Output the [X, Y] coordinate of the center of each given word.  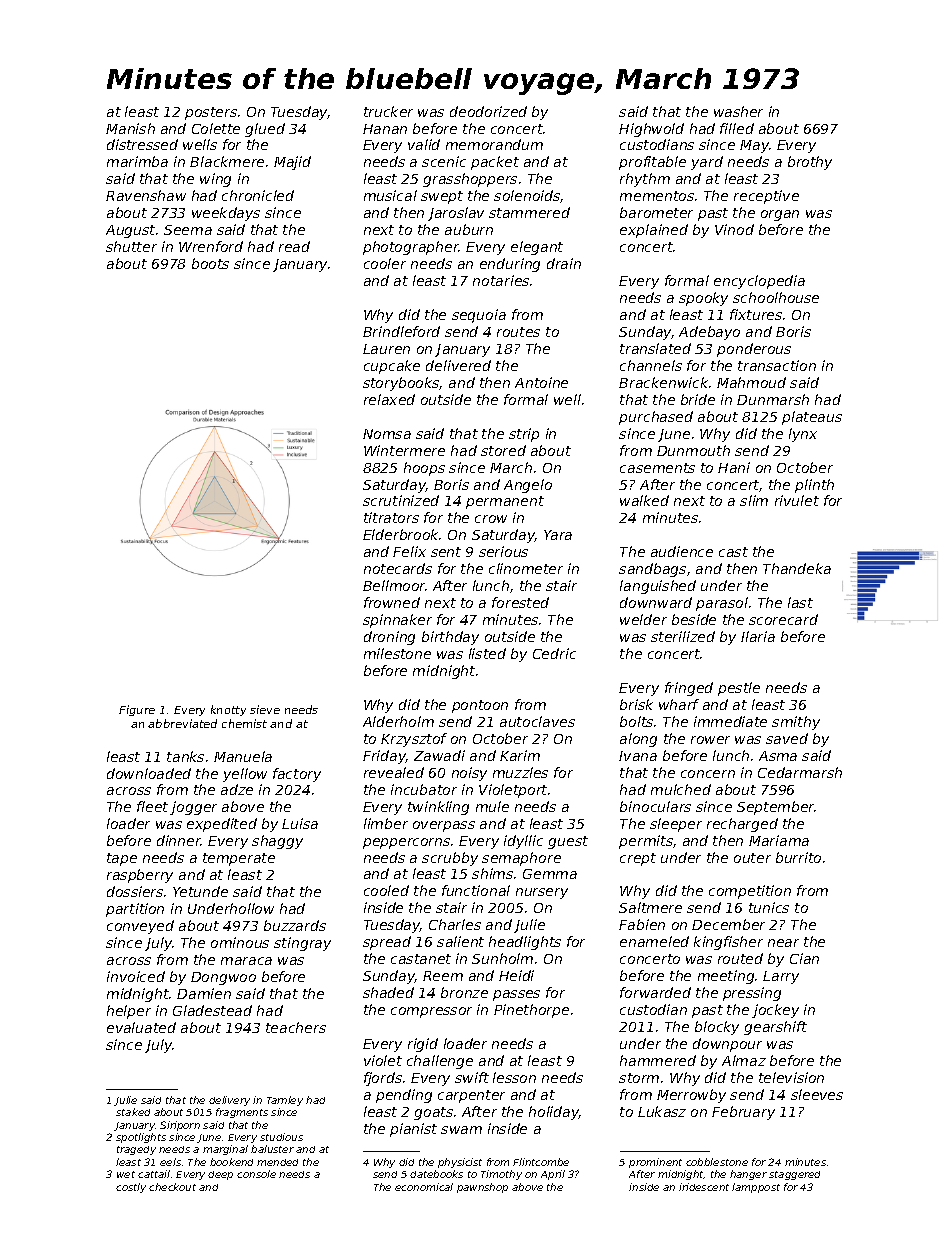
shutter [131, 246]
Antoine [541, 382]
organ [780, 215]
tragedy [136, 1150]
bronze [464, 992]
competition [750, 892]
